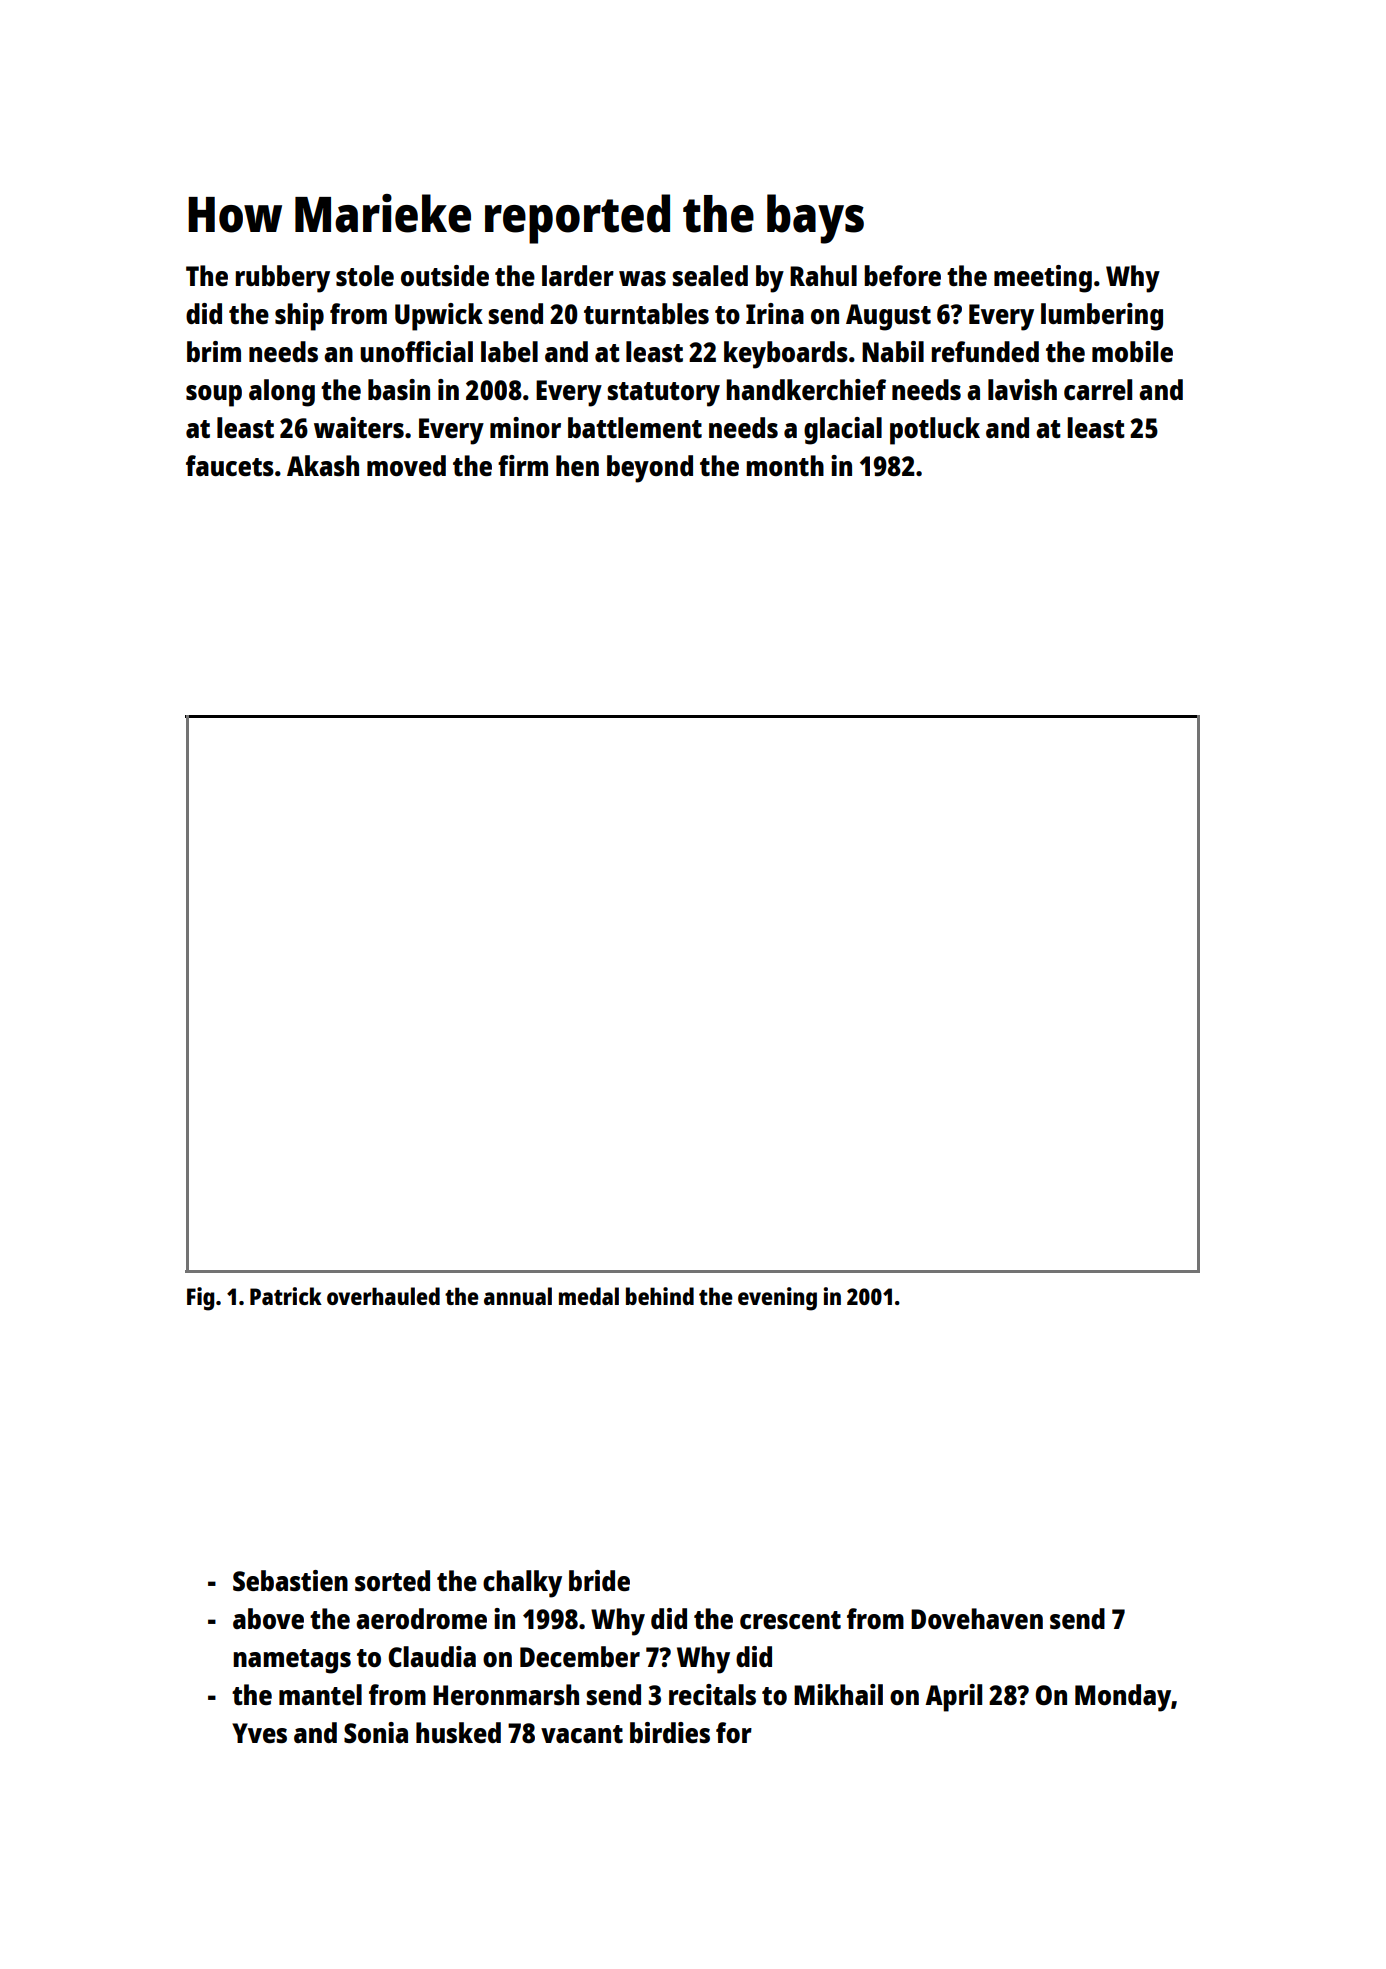 The height and width of the screenshot is (1969, 1386). I want to click on brim, so click(214, 351).
